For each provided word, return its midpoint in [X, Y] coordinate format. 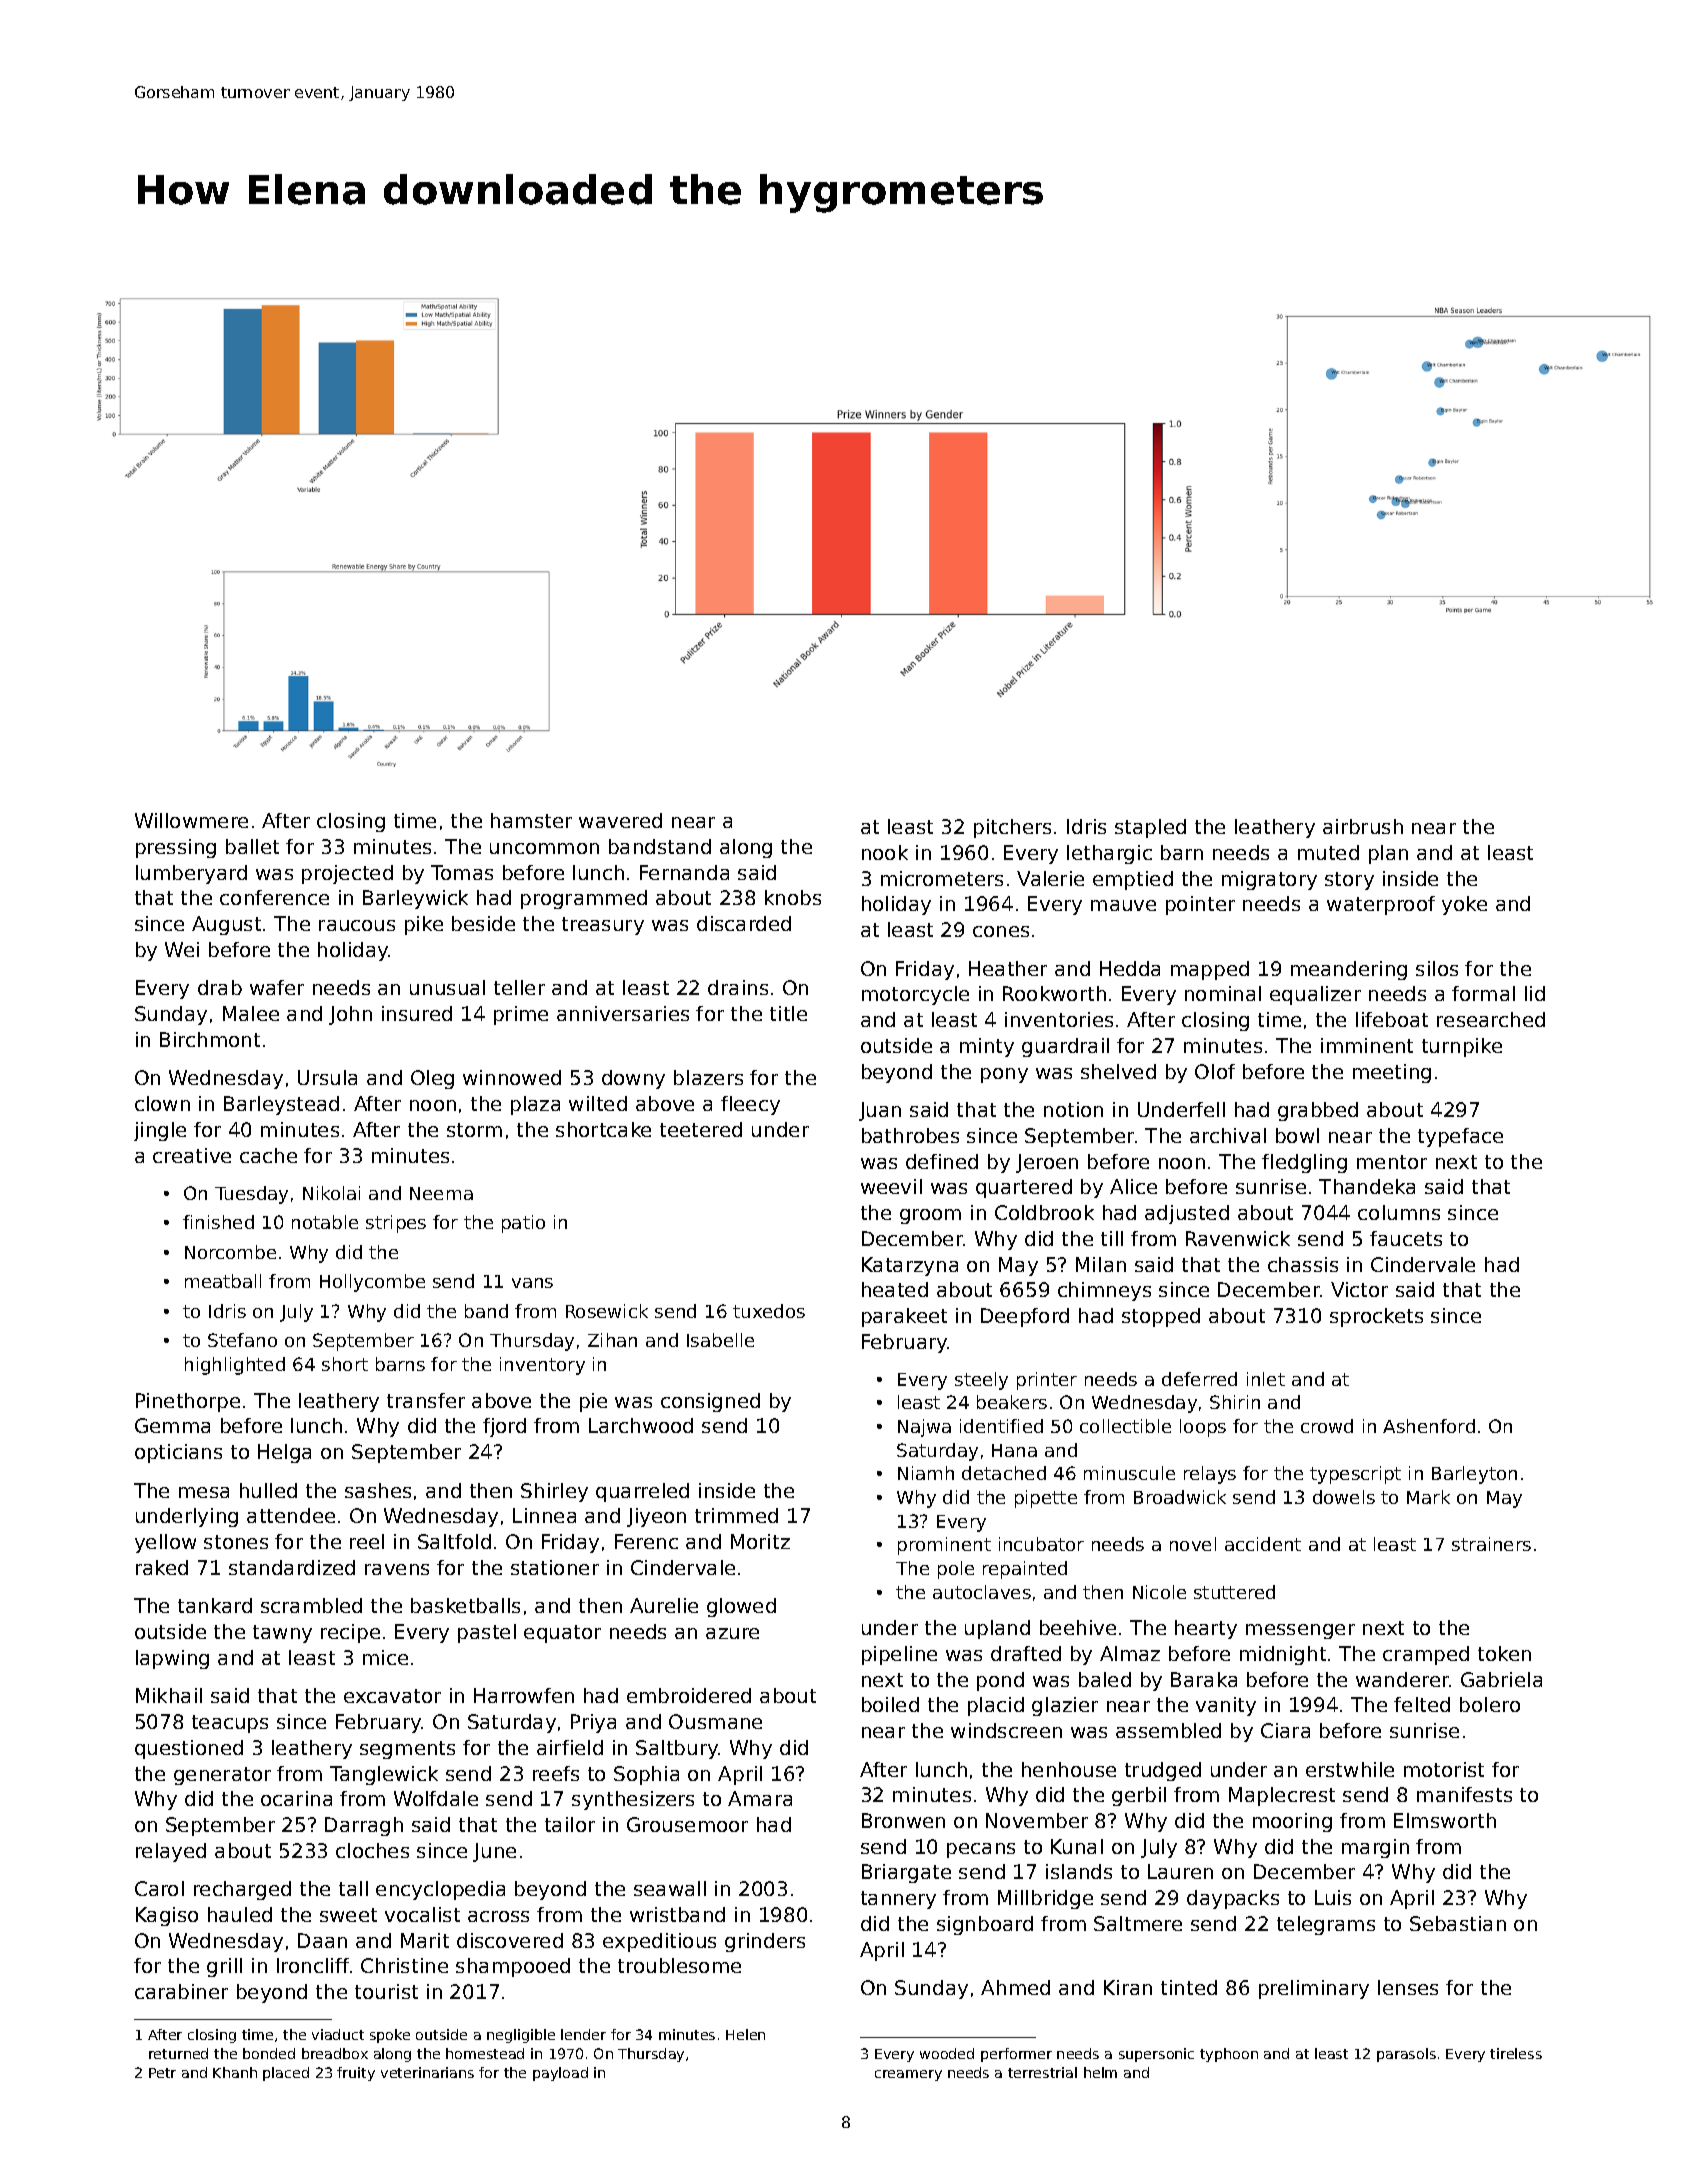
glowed [741, 1607]
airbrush [1363, 826]
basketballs [465, 1605]
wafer [277, 987]
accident [1263, 1544]
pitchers [1012, 828]
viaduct [338, 2034]
